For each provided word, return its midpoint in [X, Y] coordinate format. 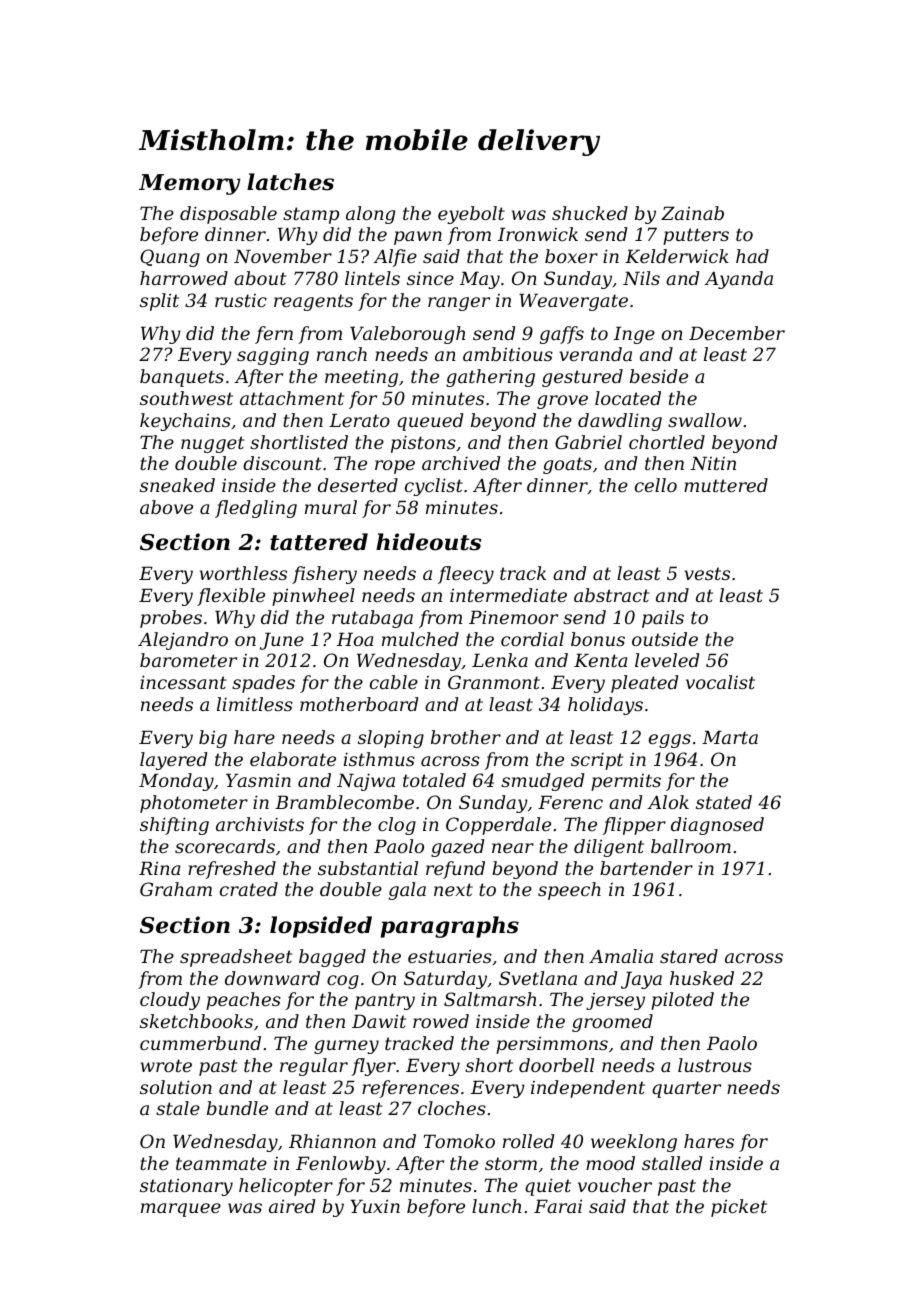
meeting [361, 378]
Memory [190, 184]
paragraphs [449, 927]
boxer [571, 256]
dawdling [620, 422]
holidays [605, 706]
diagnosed [717, 826]
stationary [186, 1187]
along [370, 215]
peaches [243, 1001]
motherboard [359, 704]
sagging [273, 356]
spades [263, 684]
